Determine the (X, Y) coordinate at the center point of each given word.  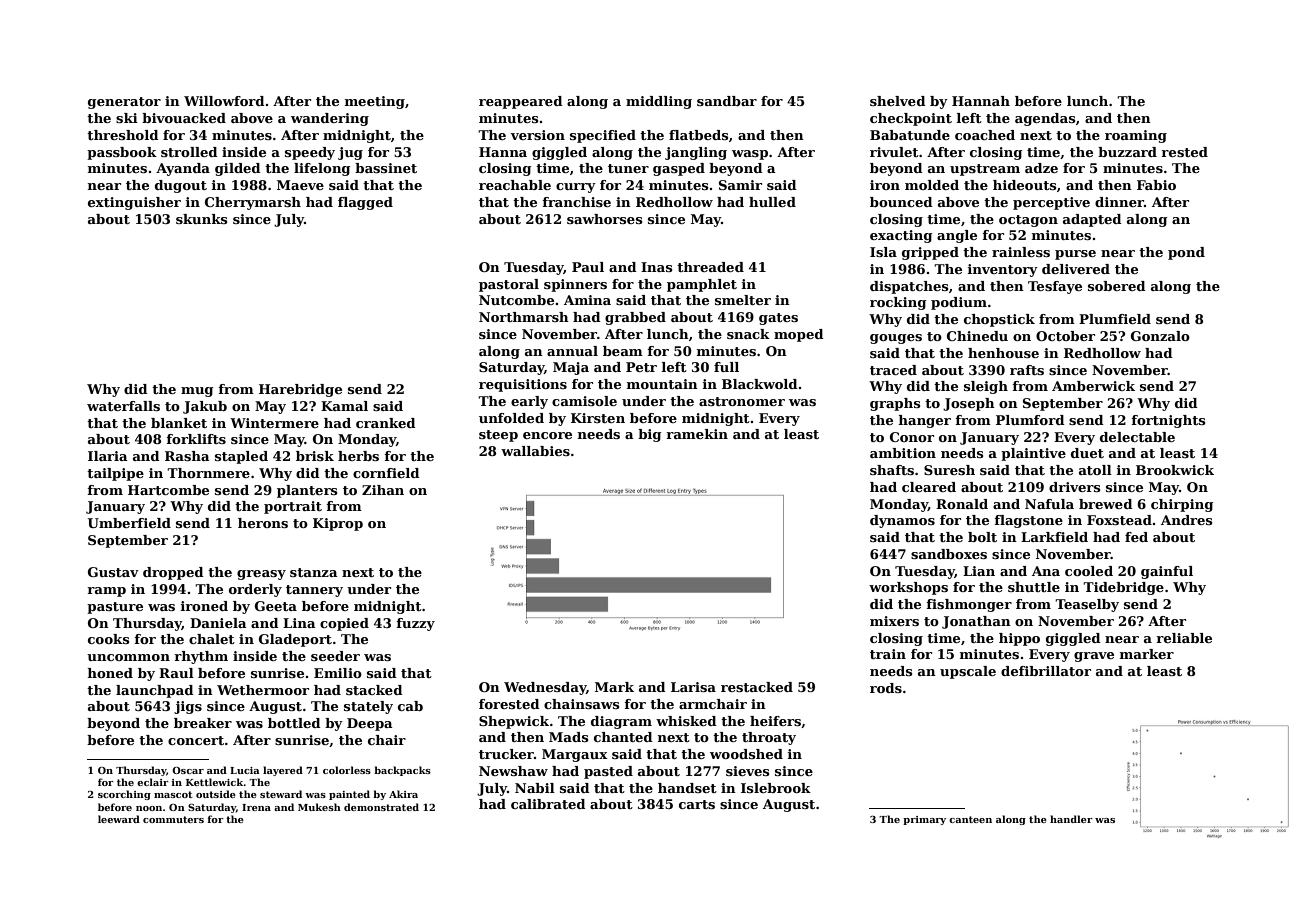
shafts (892, 470)
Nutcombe (516, 300)
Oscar (188, 770)
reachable (515, 185)
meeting (375, 102)
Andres (1186, 520)
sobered (1117, 286)
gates (778, 319)
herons (263, 523)
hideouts (1024, 185)
